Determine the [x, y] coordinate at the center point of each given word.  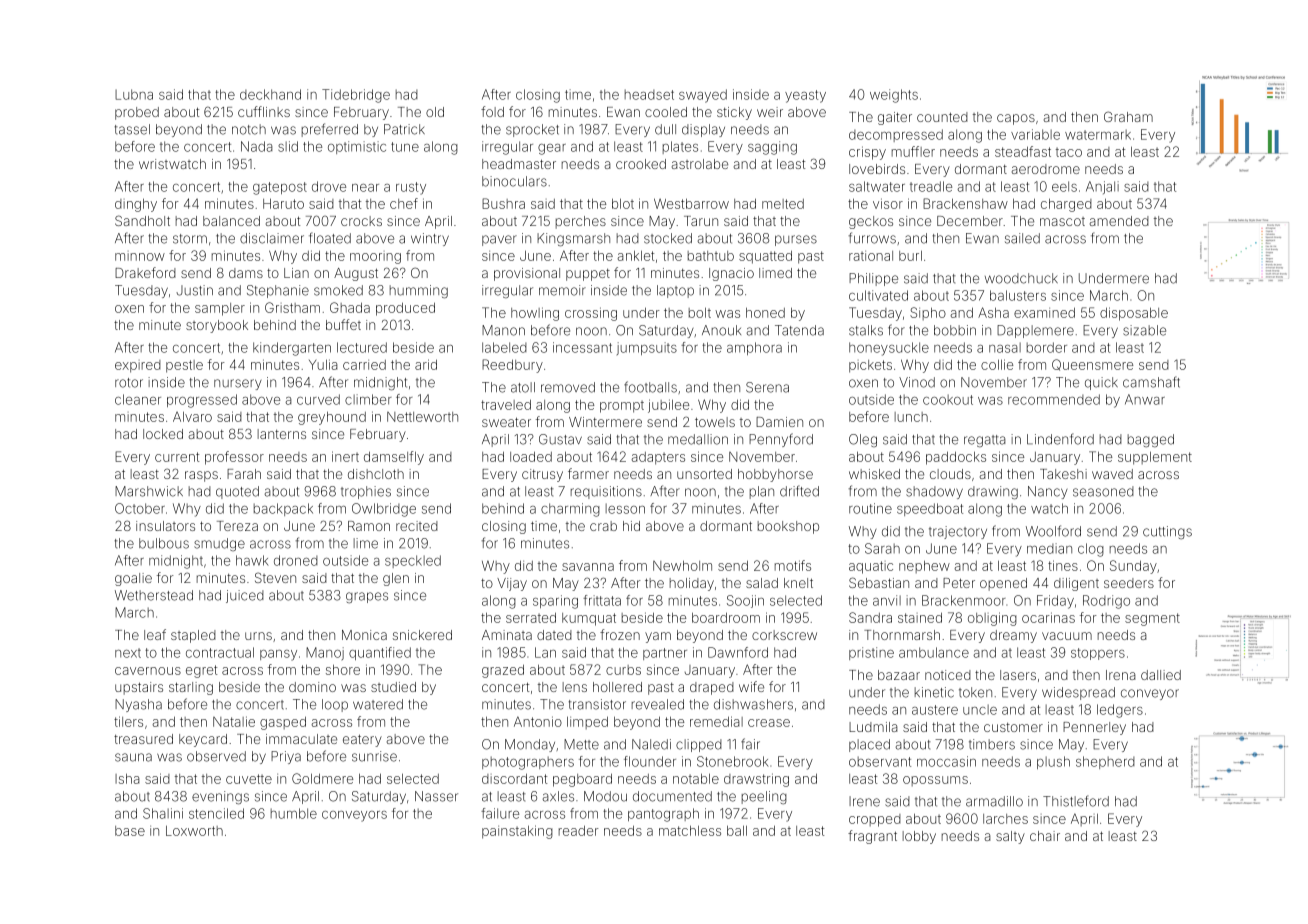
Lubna [134, 94]
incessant [582, 347]
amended [1119, 221]
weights [894, 96]
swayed [703, 96]
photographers [528, 763]
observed [216, 756]
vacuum [1067, 636]
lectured [362, 347]
